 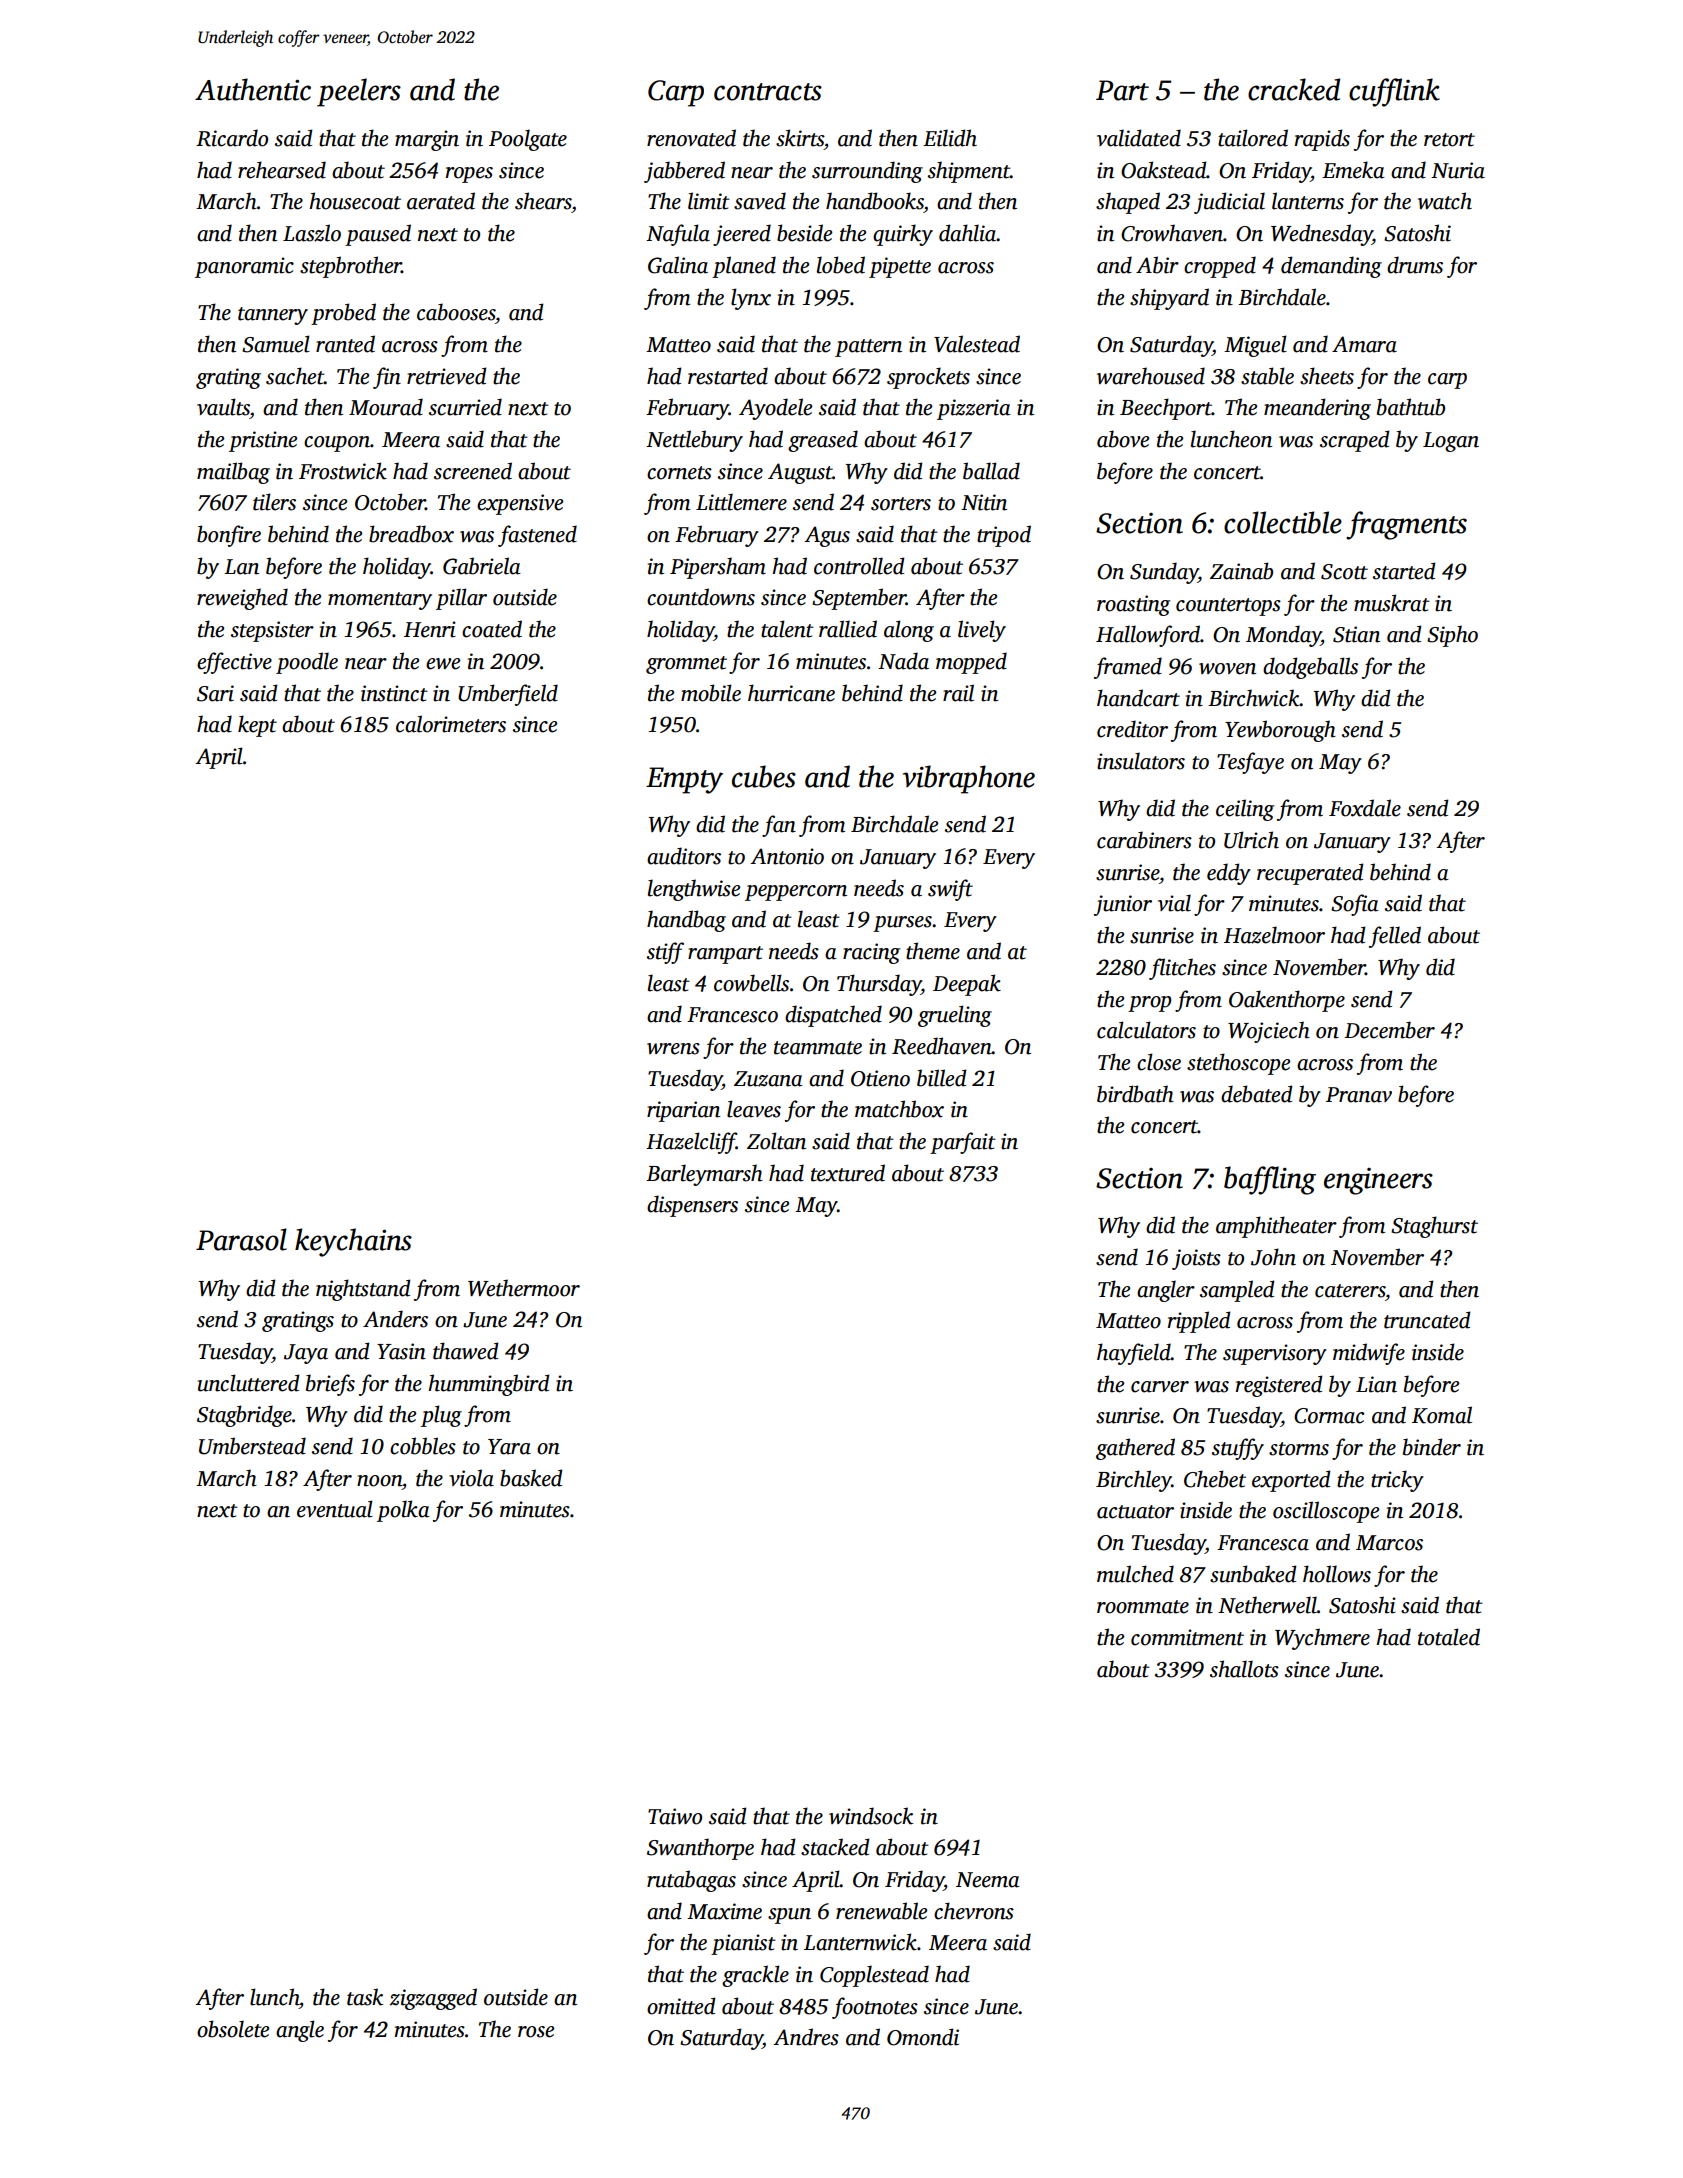 What do you see at coordinates (1123, 905) in the screenshot?
I see `junior` at bounding box center [1123, 905].
